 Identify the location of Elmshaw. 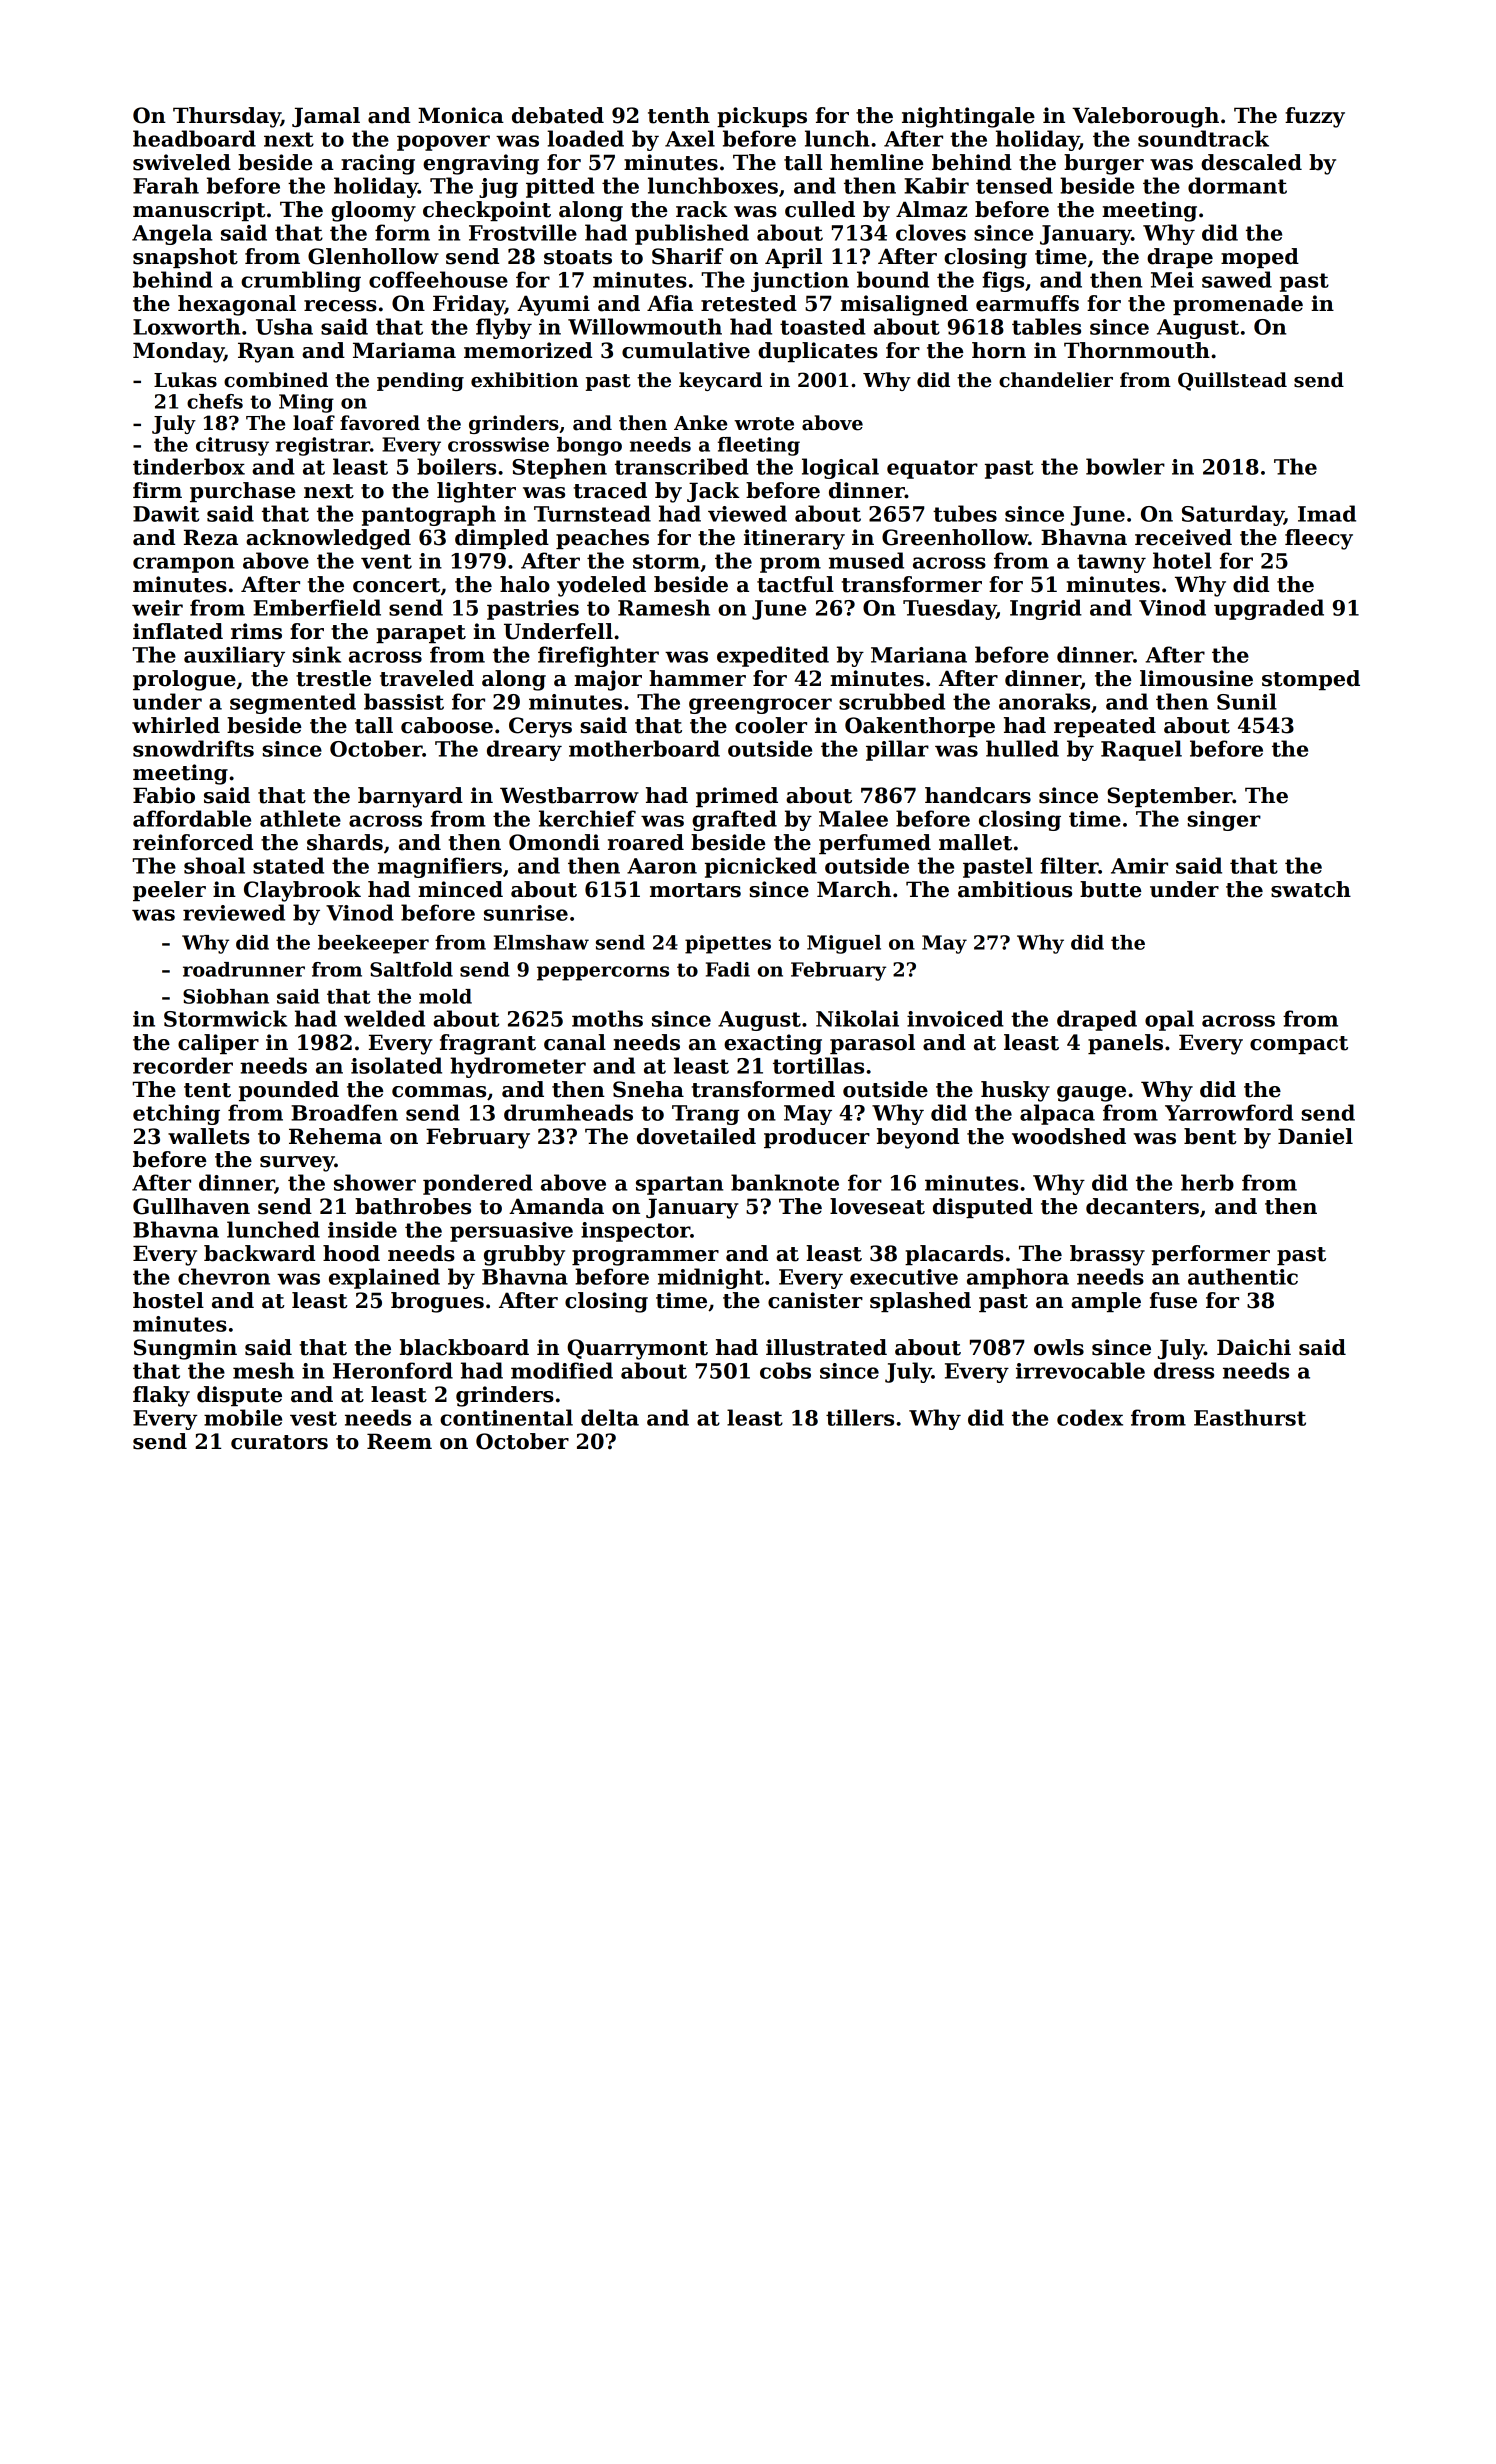
(541, 942).
